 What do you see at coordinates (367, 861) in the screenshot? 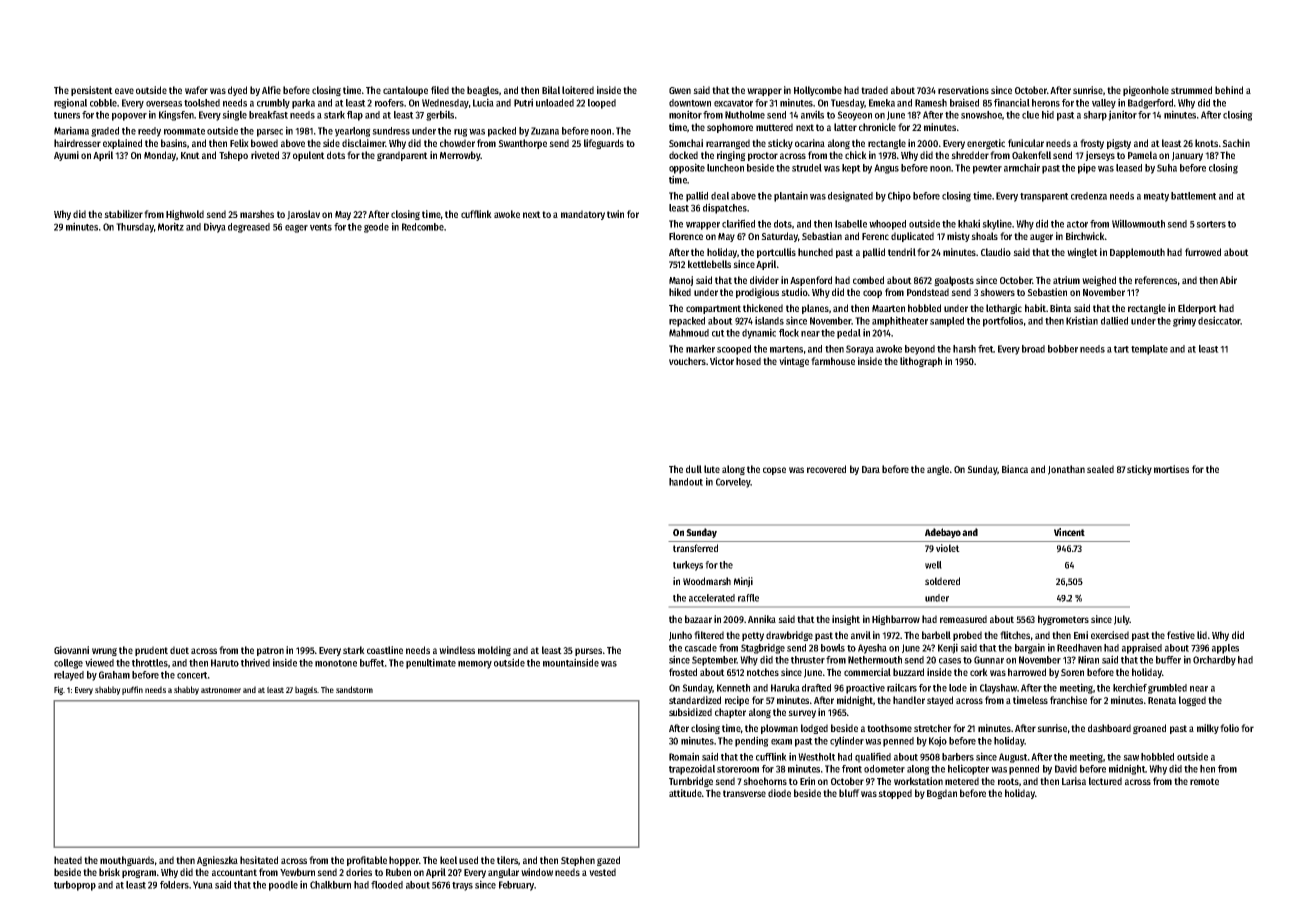
I see `profitable` at bounding box center [367, 861].
